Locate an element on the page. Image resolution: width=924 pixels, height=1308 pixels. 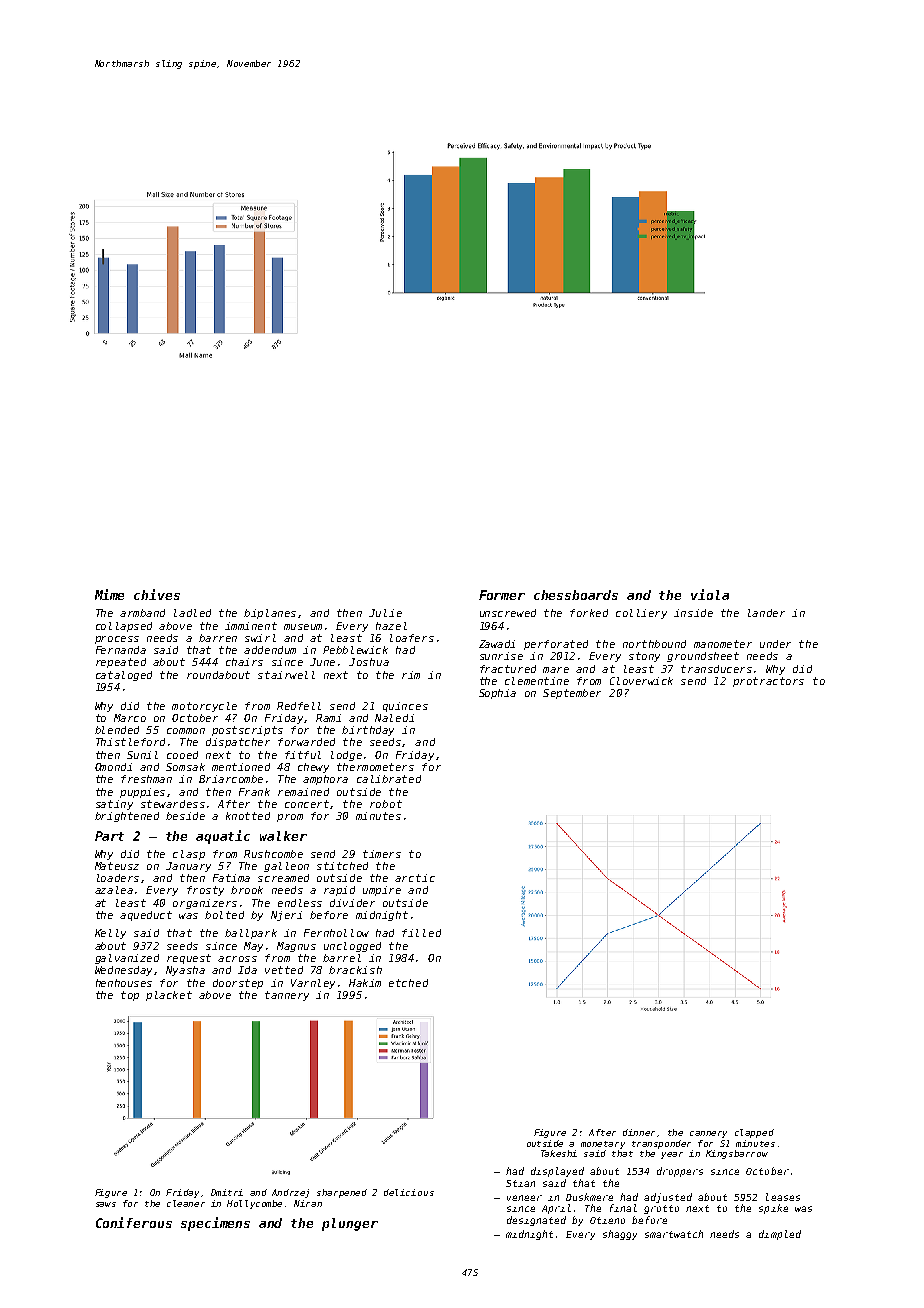
hazel is located at coordinates (391, 626).
